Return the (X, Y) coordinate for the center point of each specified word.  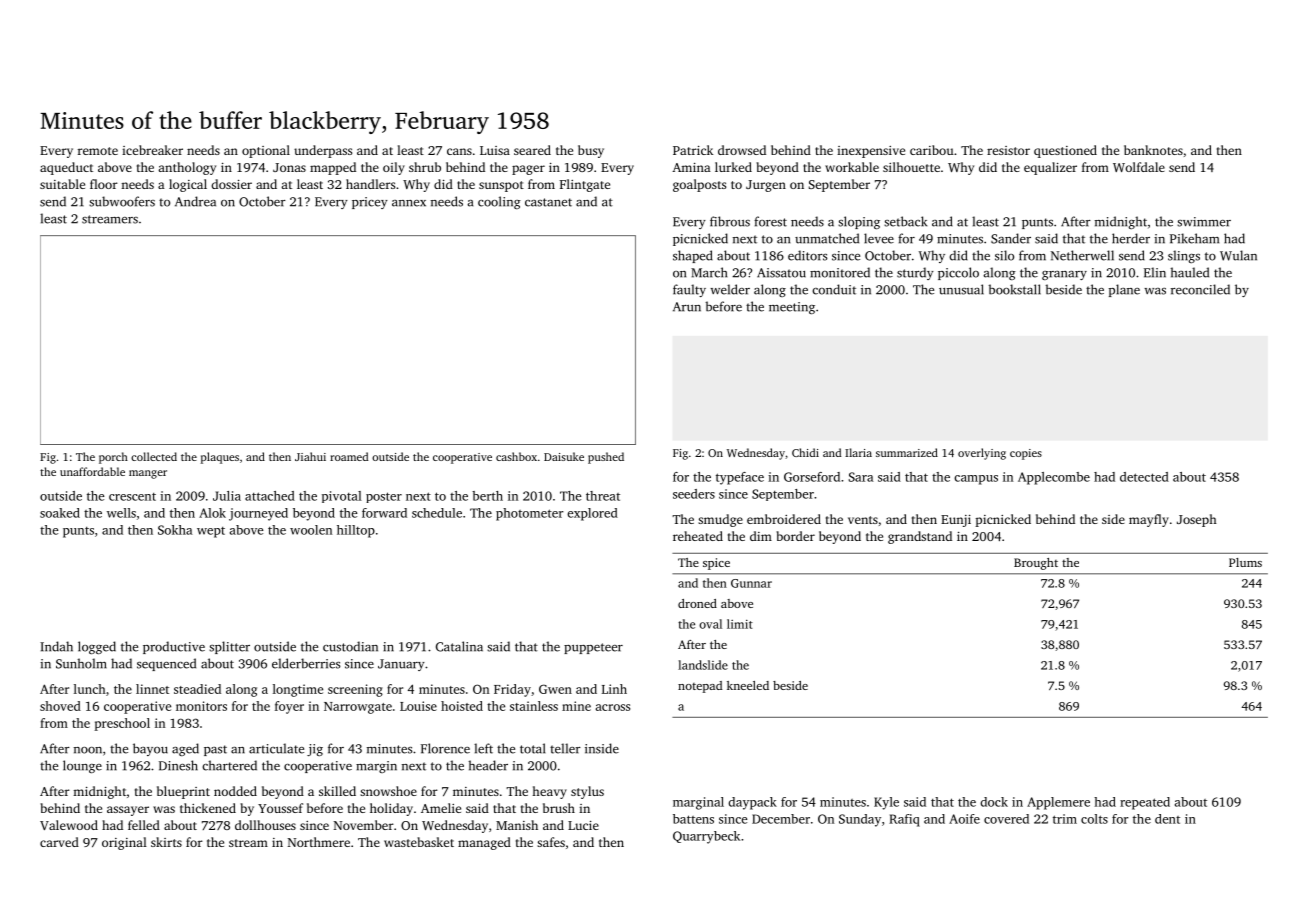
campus (976, 480)
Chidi (805, 452)
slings (1184, 256)
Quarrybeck (706, 837)
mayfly (1149, 520)
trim (1065, 819)
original (124, 843)
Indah (56, 646)
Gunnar (751, 583)
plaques (220, 458)
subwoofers (122, 201)
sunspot (501, 186)
